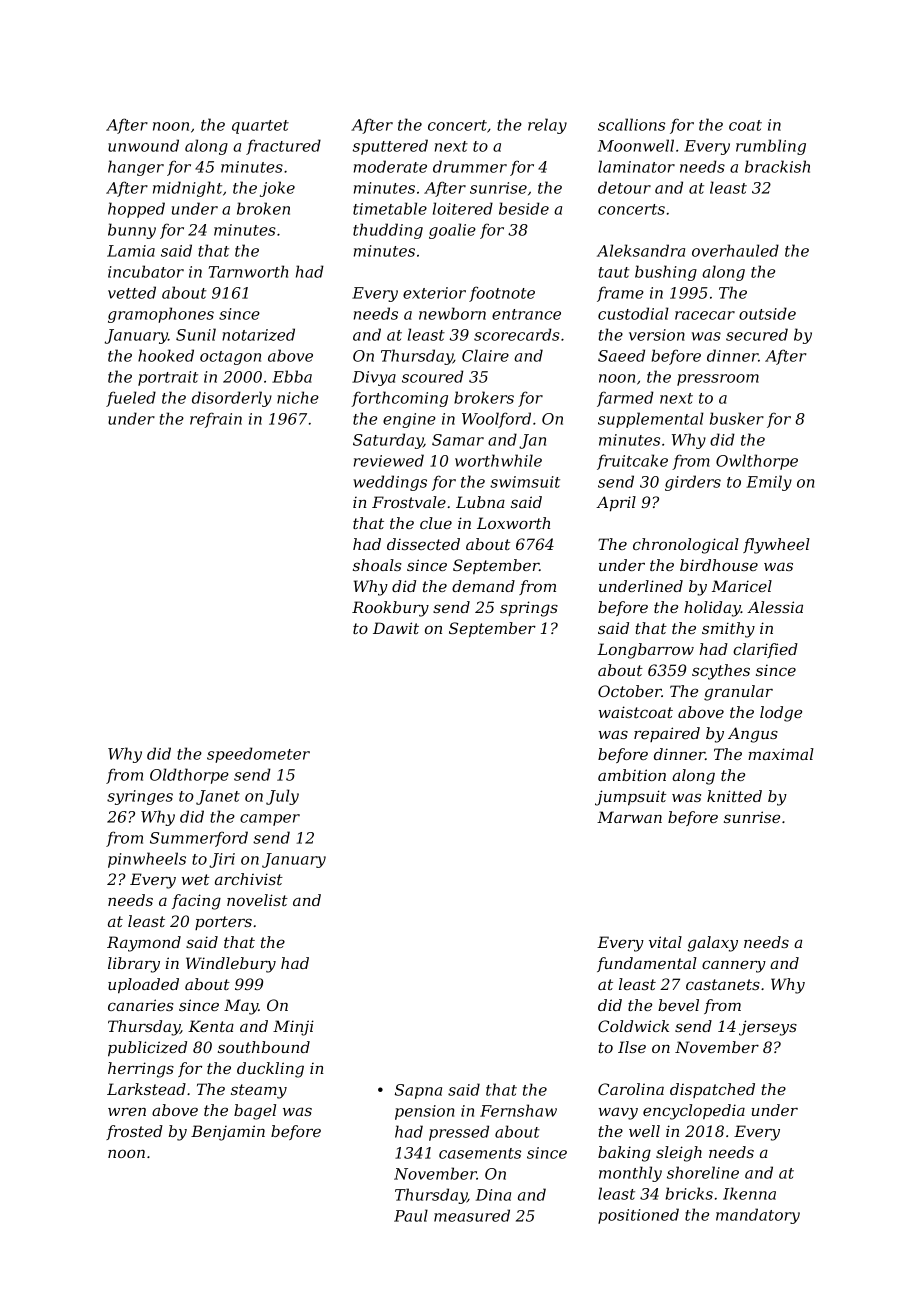  What do you see at coordinates (218, 797) in the screenshot?
I see `Janet` at bounding box center [218, 797].
